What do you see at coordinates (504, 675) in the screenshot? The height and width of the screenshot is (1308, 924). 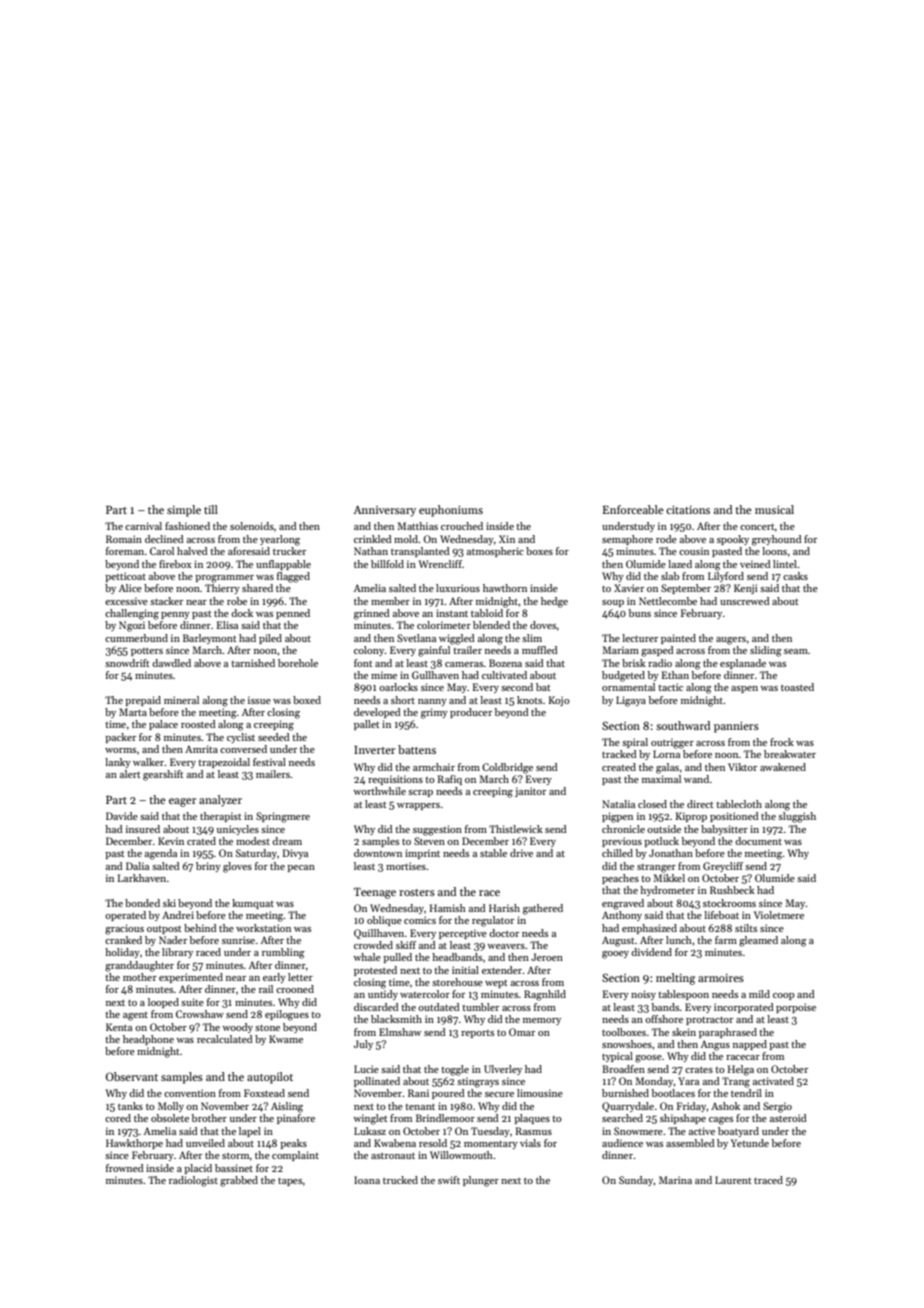 I see `cultivated` at bounding box center [504, 675].
